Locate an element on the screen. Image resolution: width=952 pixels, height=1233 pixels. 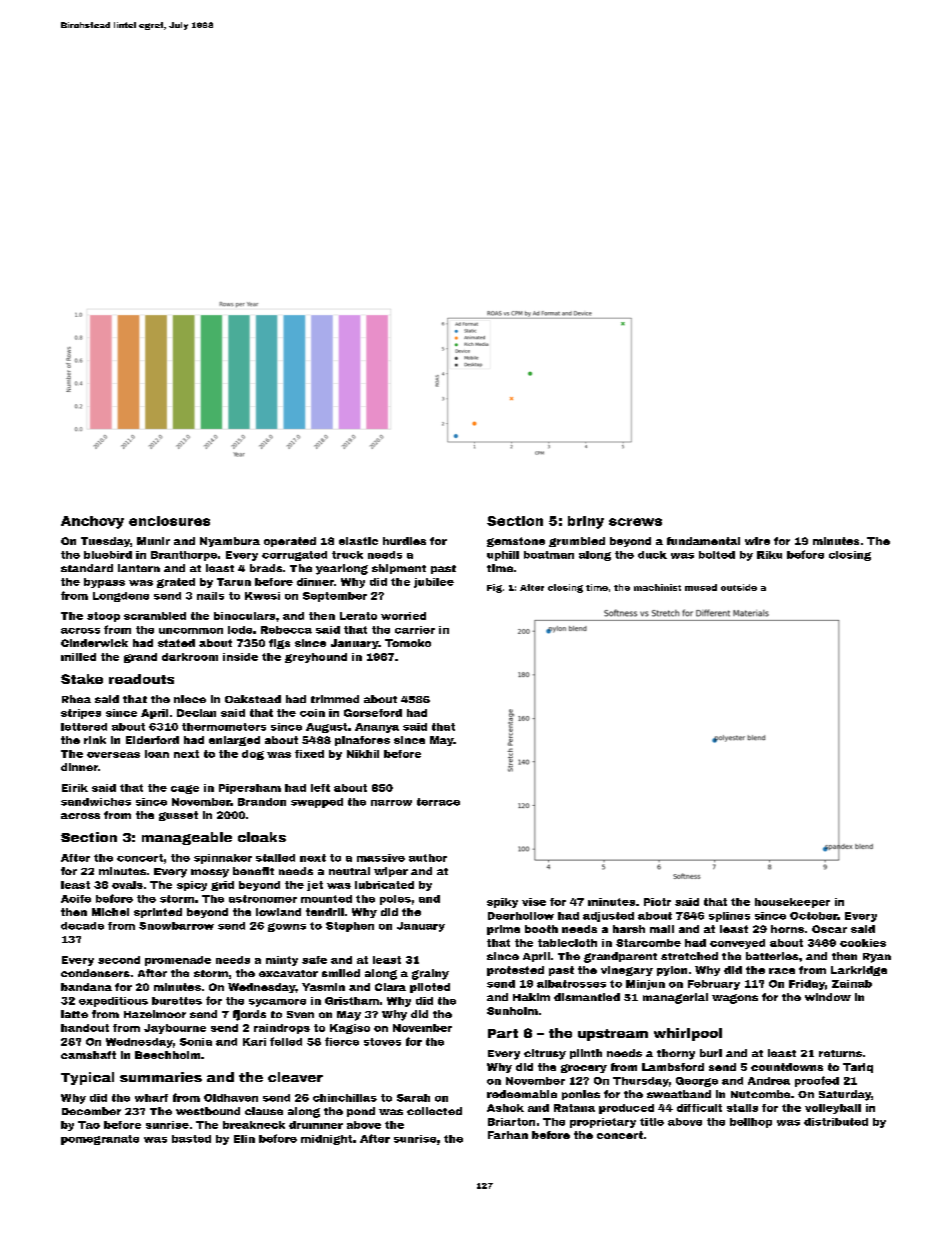
Stake is located at coordinates (82, 679).
